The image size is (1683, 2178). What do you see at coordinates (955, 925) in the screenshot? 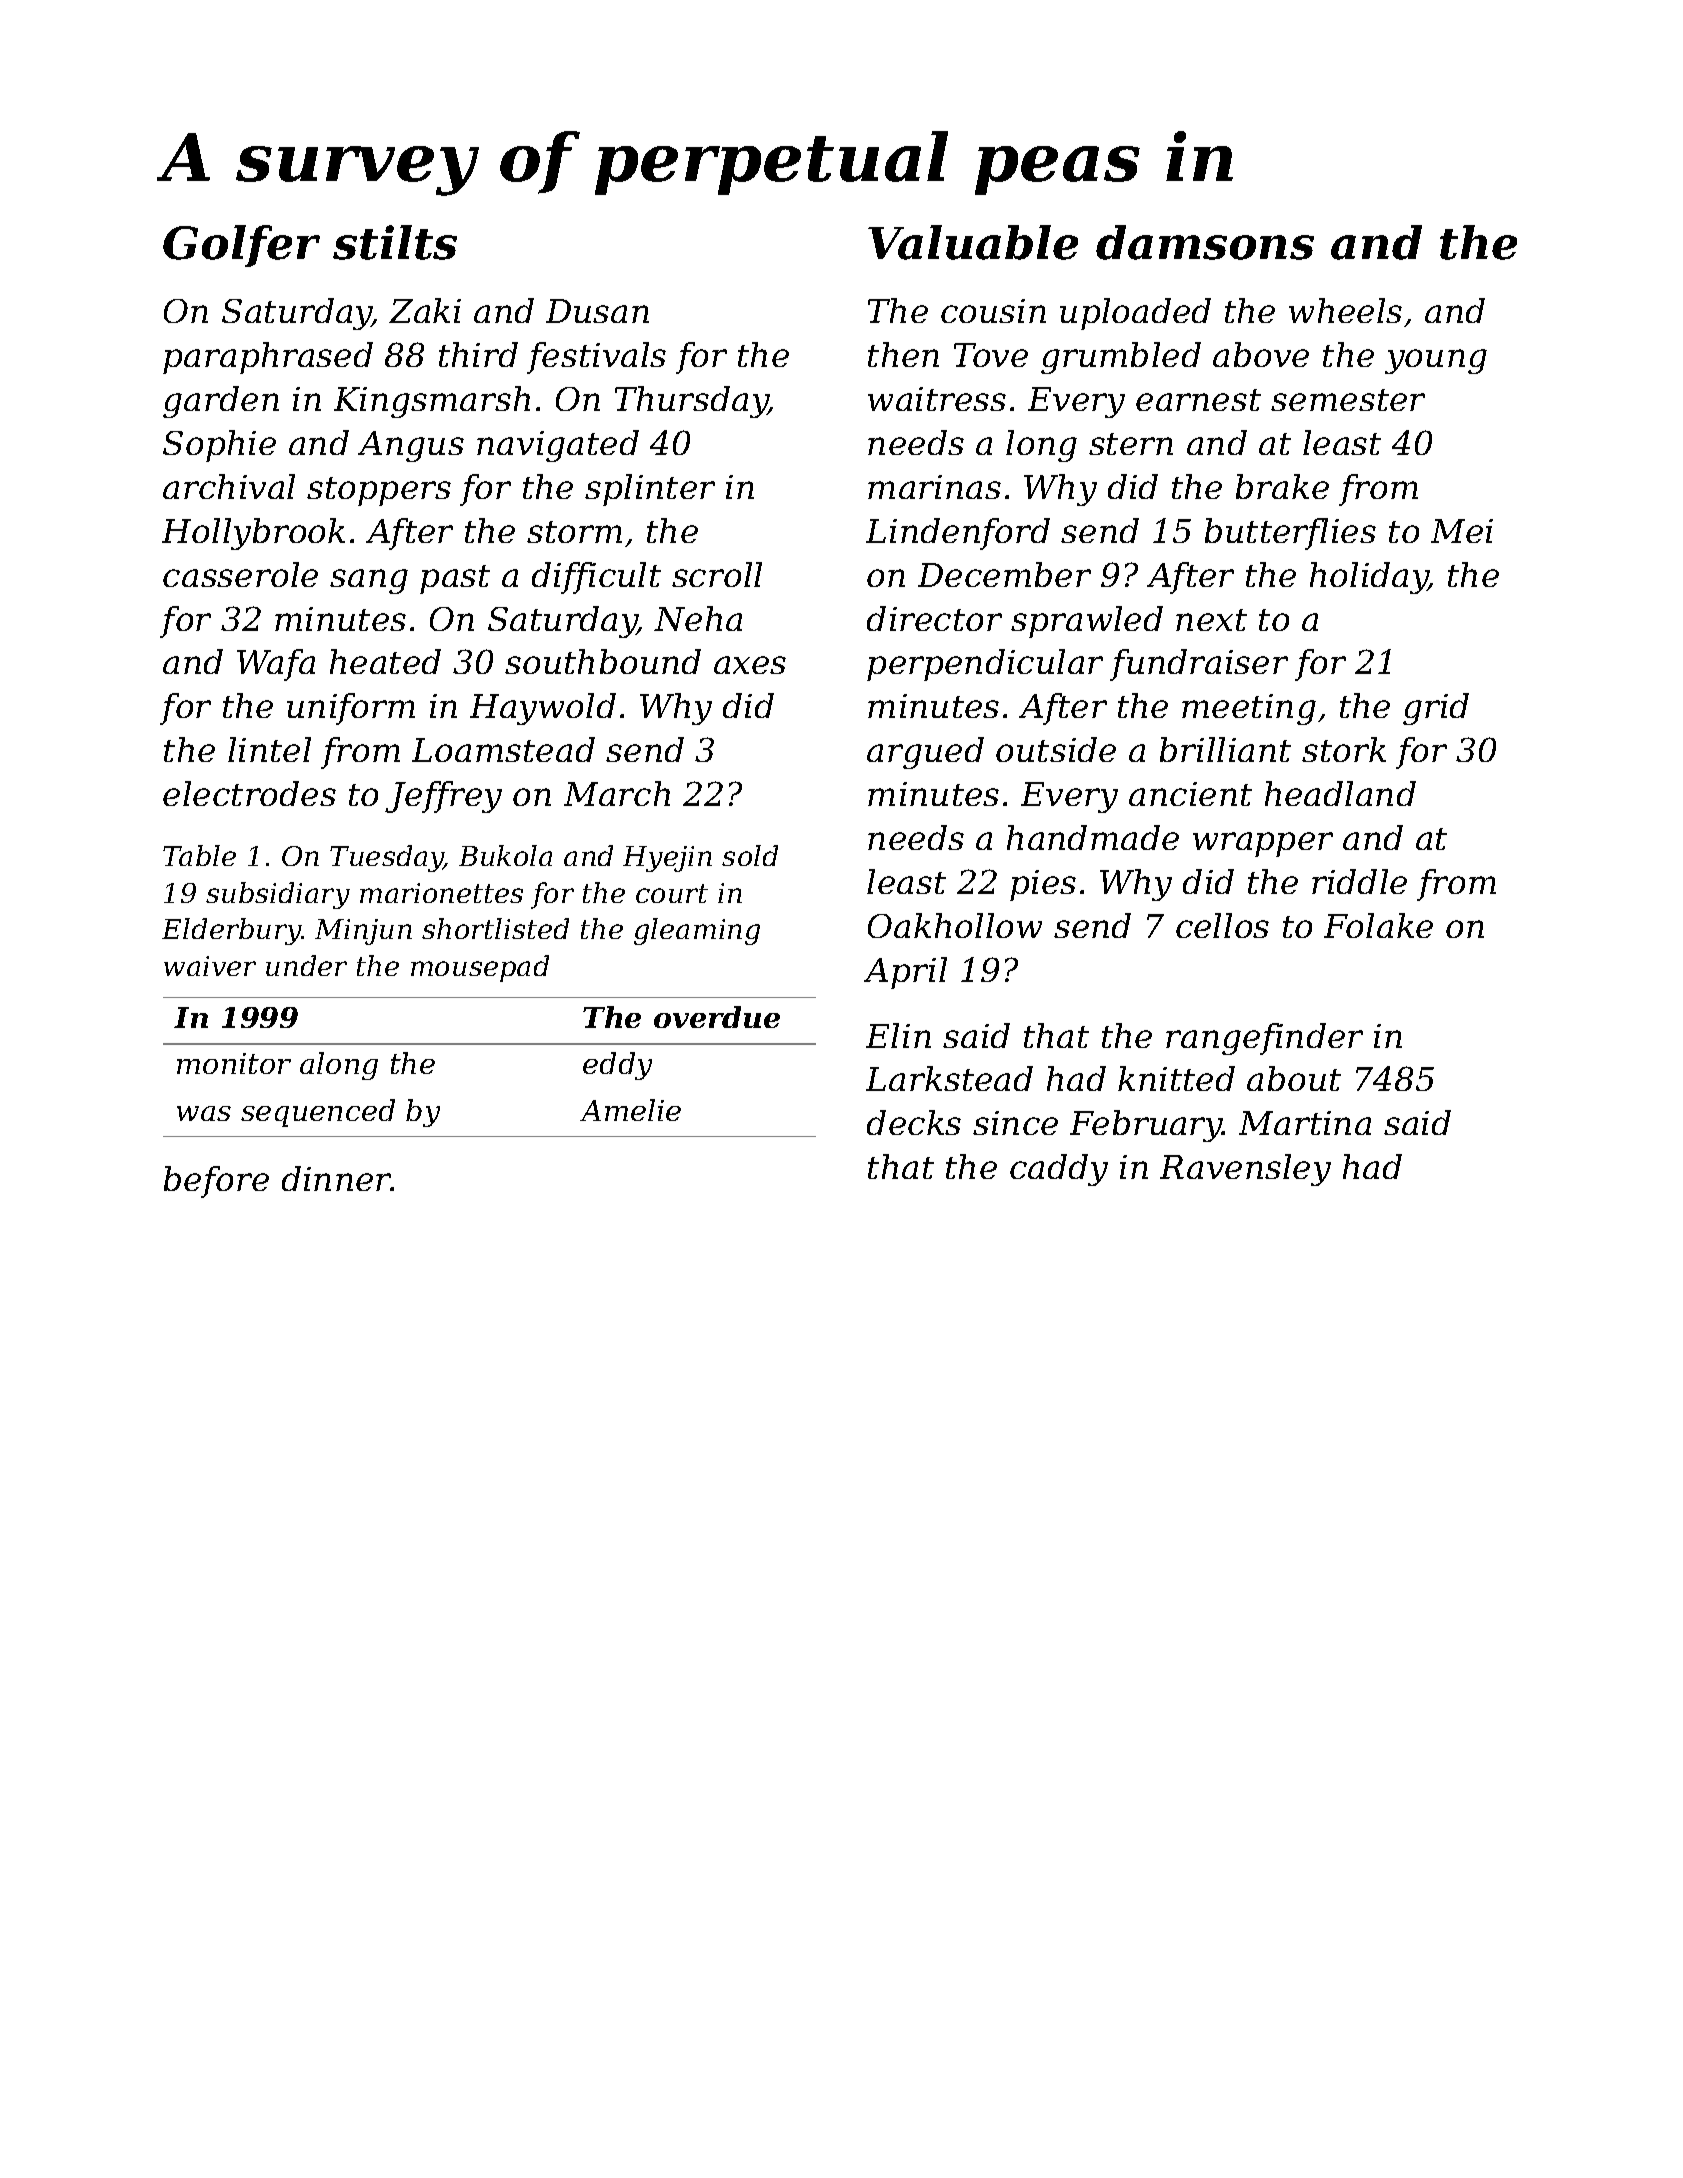
I see `Oakhollow` at bounding box center [955, 925].
